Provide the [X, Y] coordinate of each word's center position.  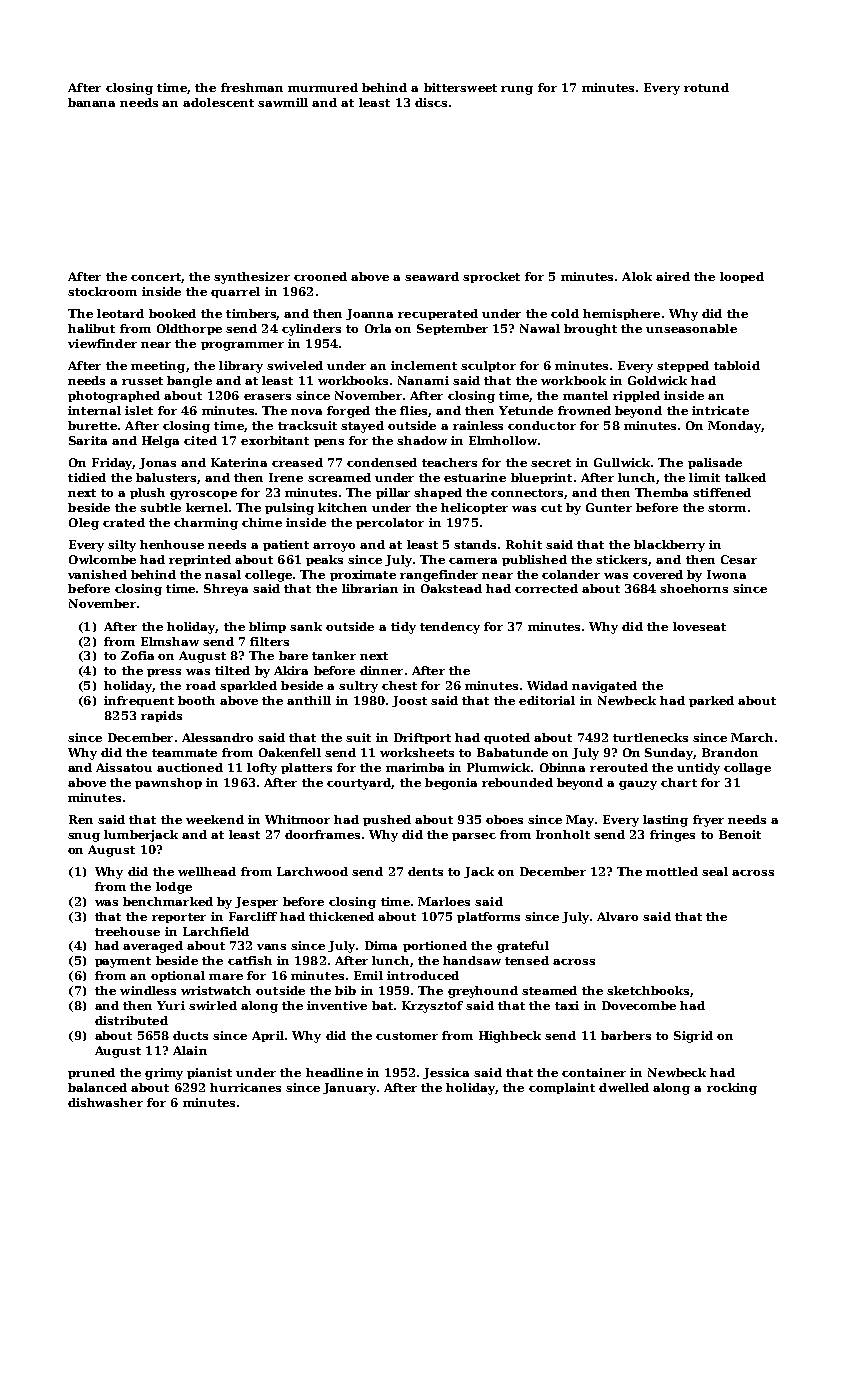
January [349, 1089]
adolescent [218, 102]
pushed [387, 820]
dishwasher [105, 1102]
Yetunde [526, 410]
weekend [215, 819]
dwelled [624, 1087]
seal [715, 871]
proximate [363, 575]
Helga [160, 442]
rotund [706, 87]
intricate [720, 410]
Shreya [226, 590]
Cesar [739, 559]
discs [431, 102]
